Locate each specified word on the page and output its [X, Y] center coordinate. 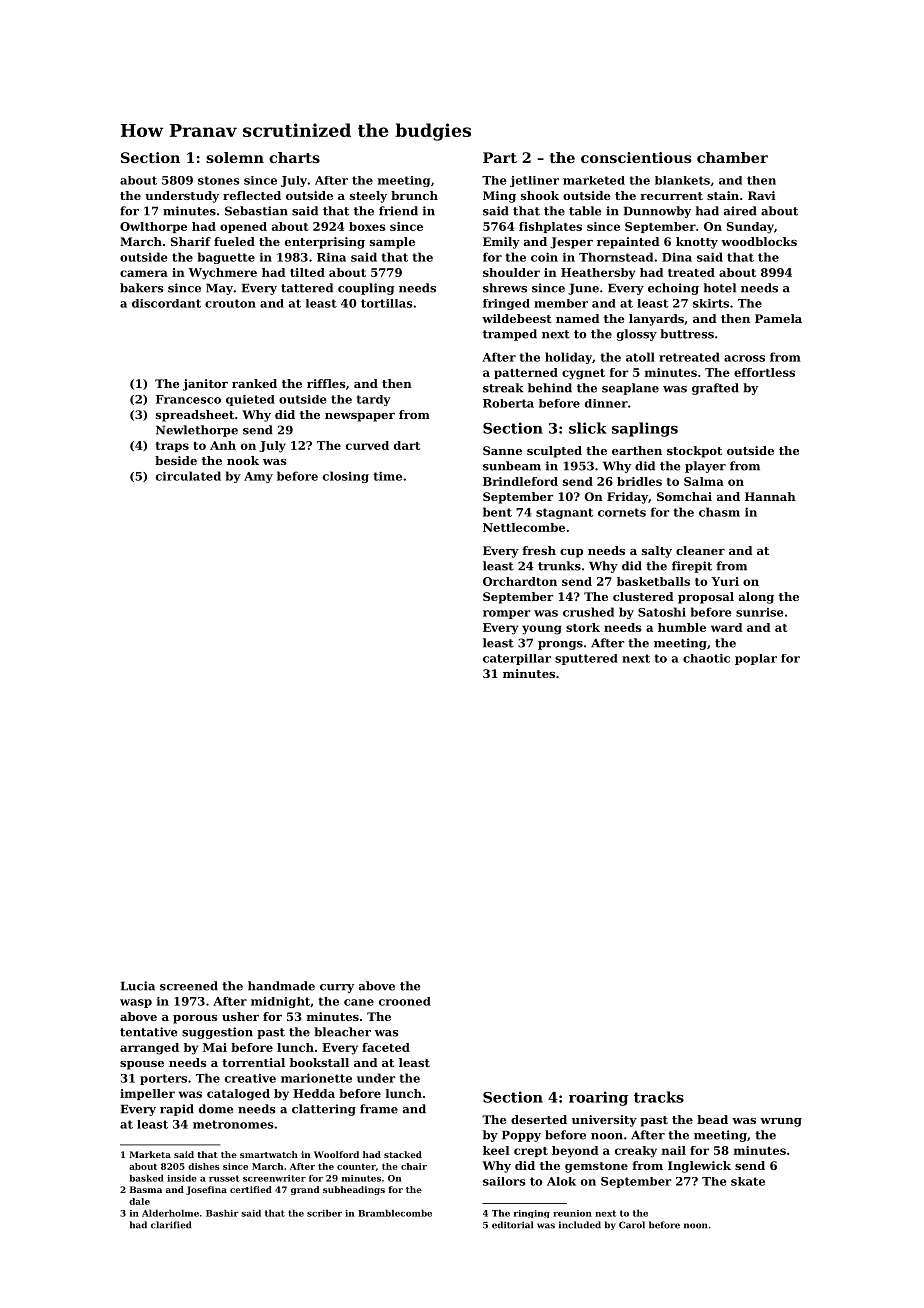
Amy [258, 477]
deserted [539, 1119]
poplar [756, 659]
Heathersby [598, 274]
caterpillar [517, 659]
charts [294, 157]
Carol [632, 1225]
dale [139, 1201]
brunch [414, 195]
